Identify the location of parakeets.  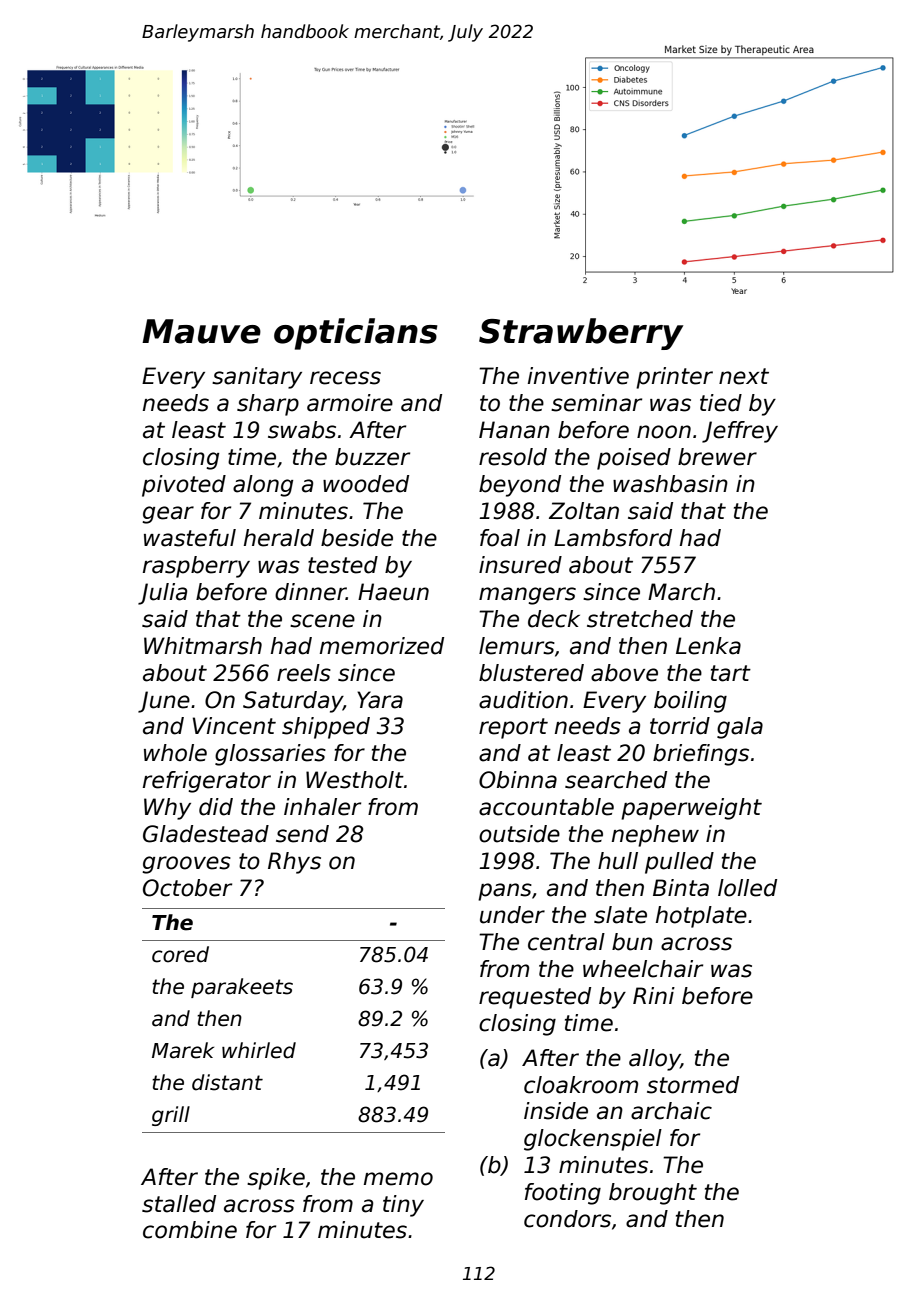
(242, 988).
